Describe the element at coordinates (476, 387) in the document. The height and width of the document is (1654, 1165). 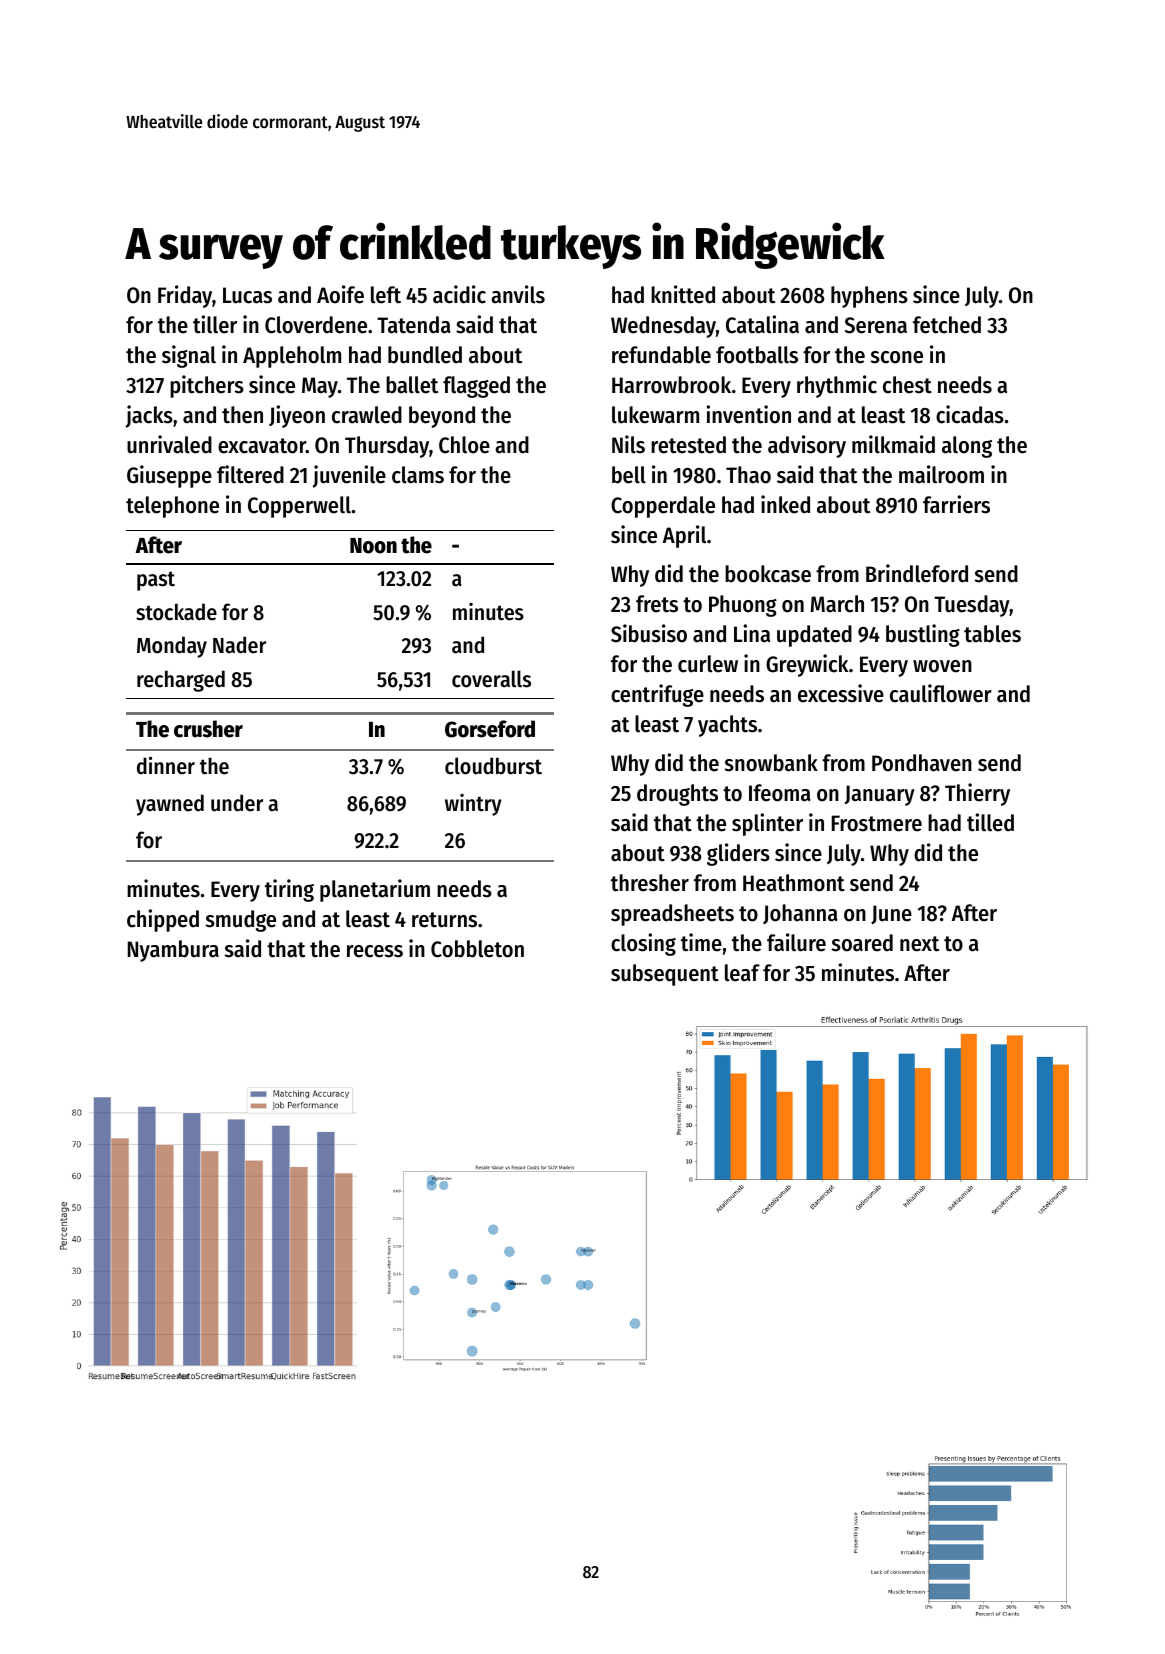
I see `flagged` at that location.
